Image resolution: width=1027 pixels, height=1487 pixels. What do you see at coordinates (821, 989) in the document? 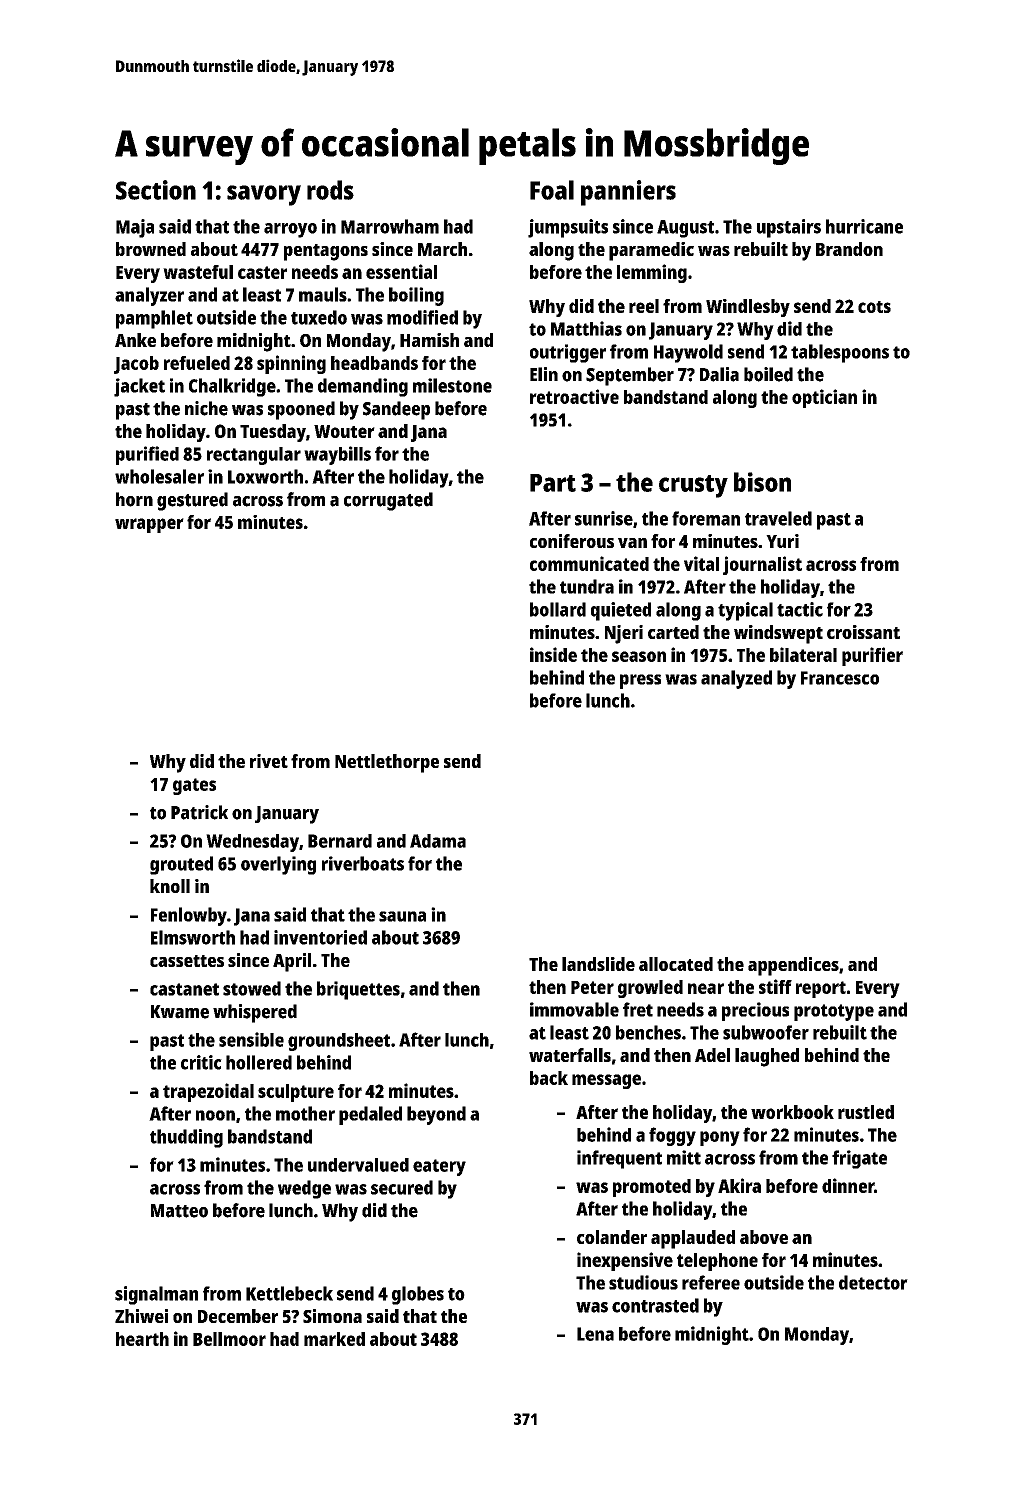
I see `report` at bounding box center [821, 989].
